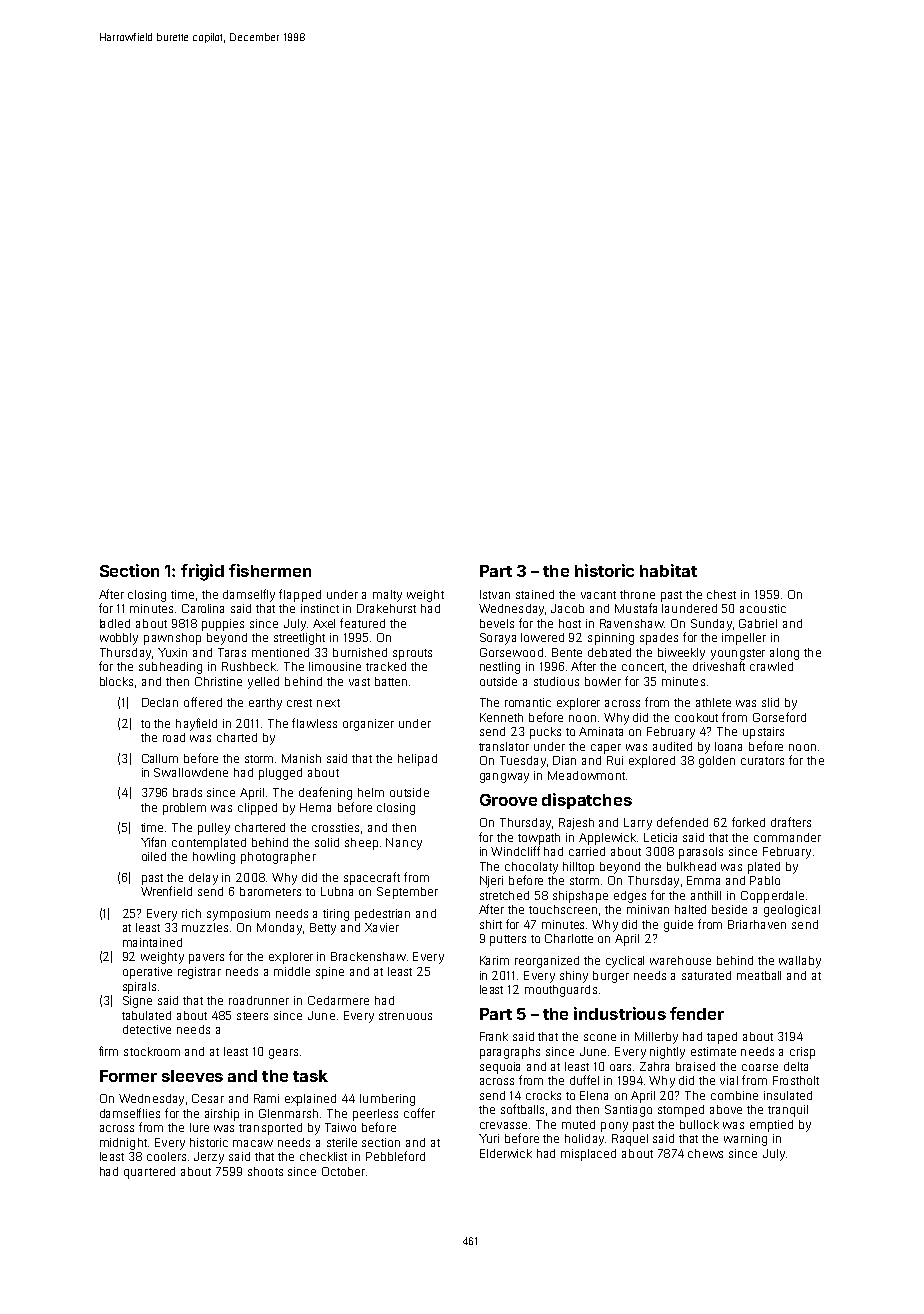  I want to click on meatball, so click(759, 975).
